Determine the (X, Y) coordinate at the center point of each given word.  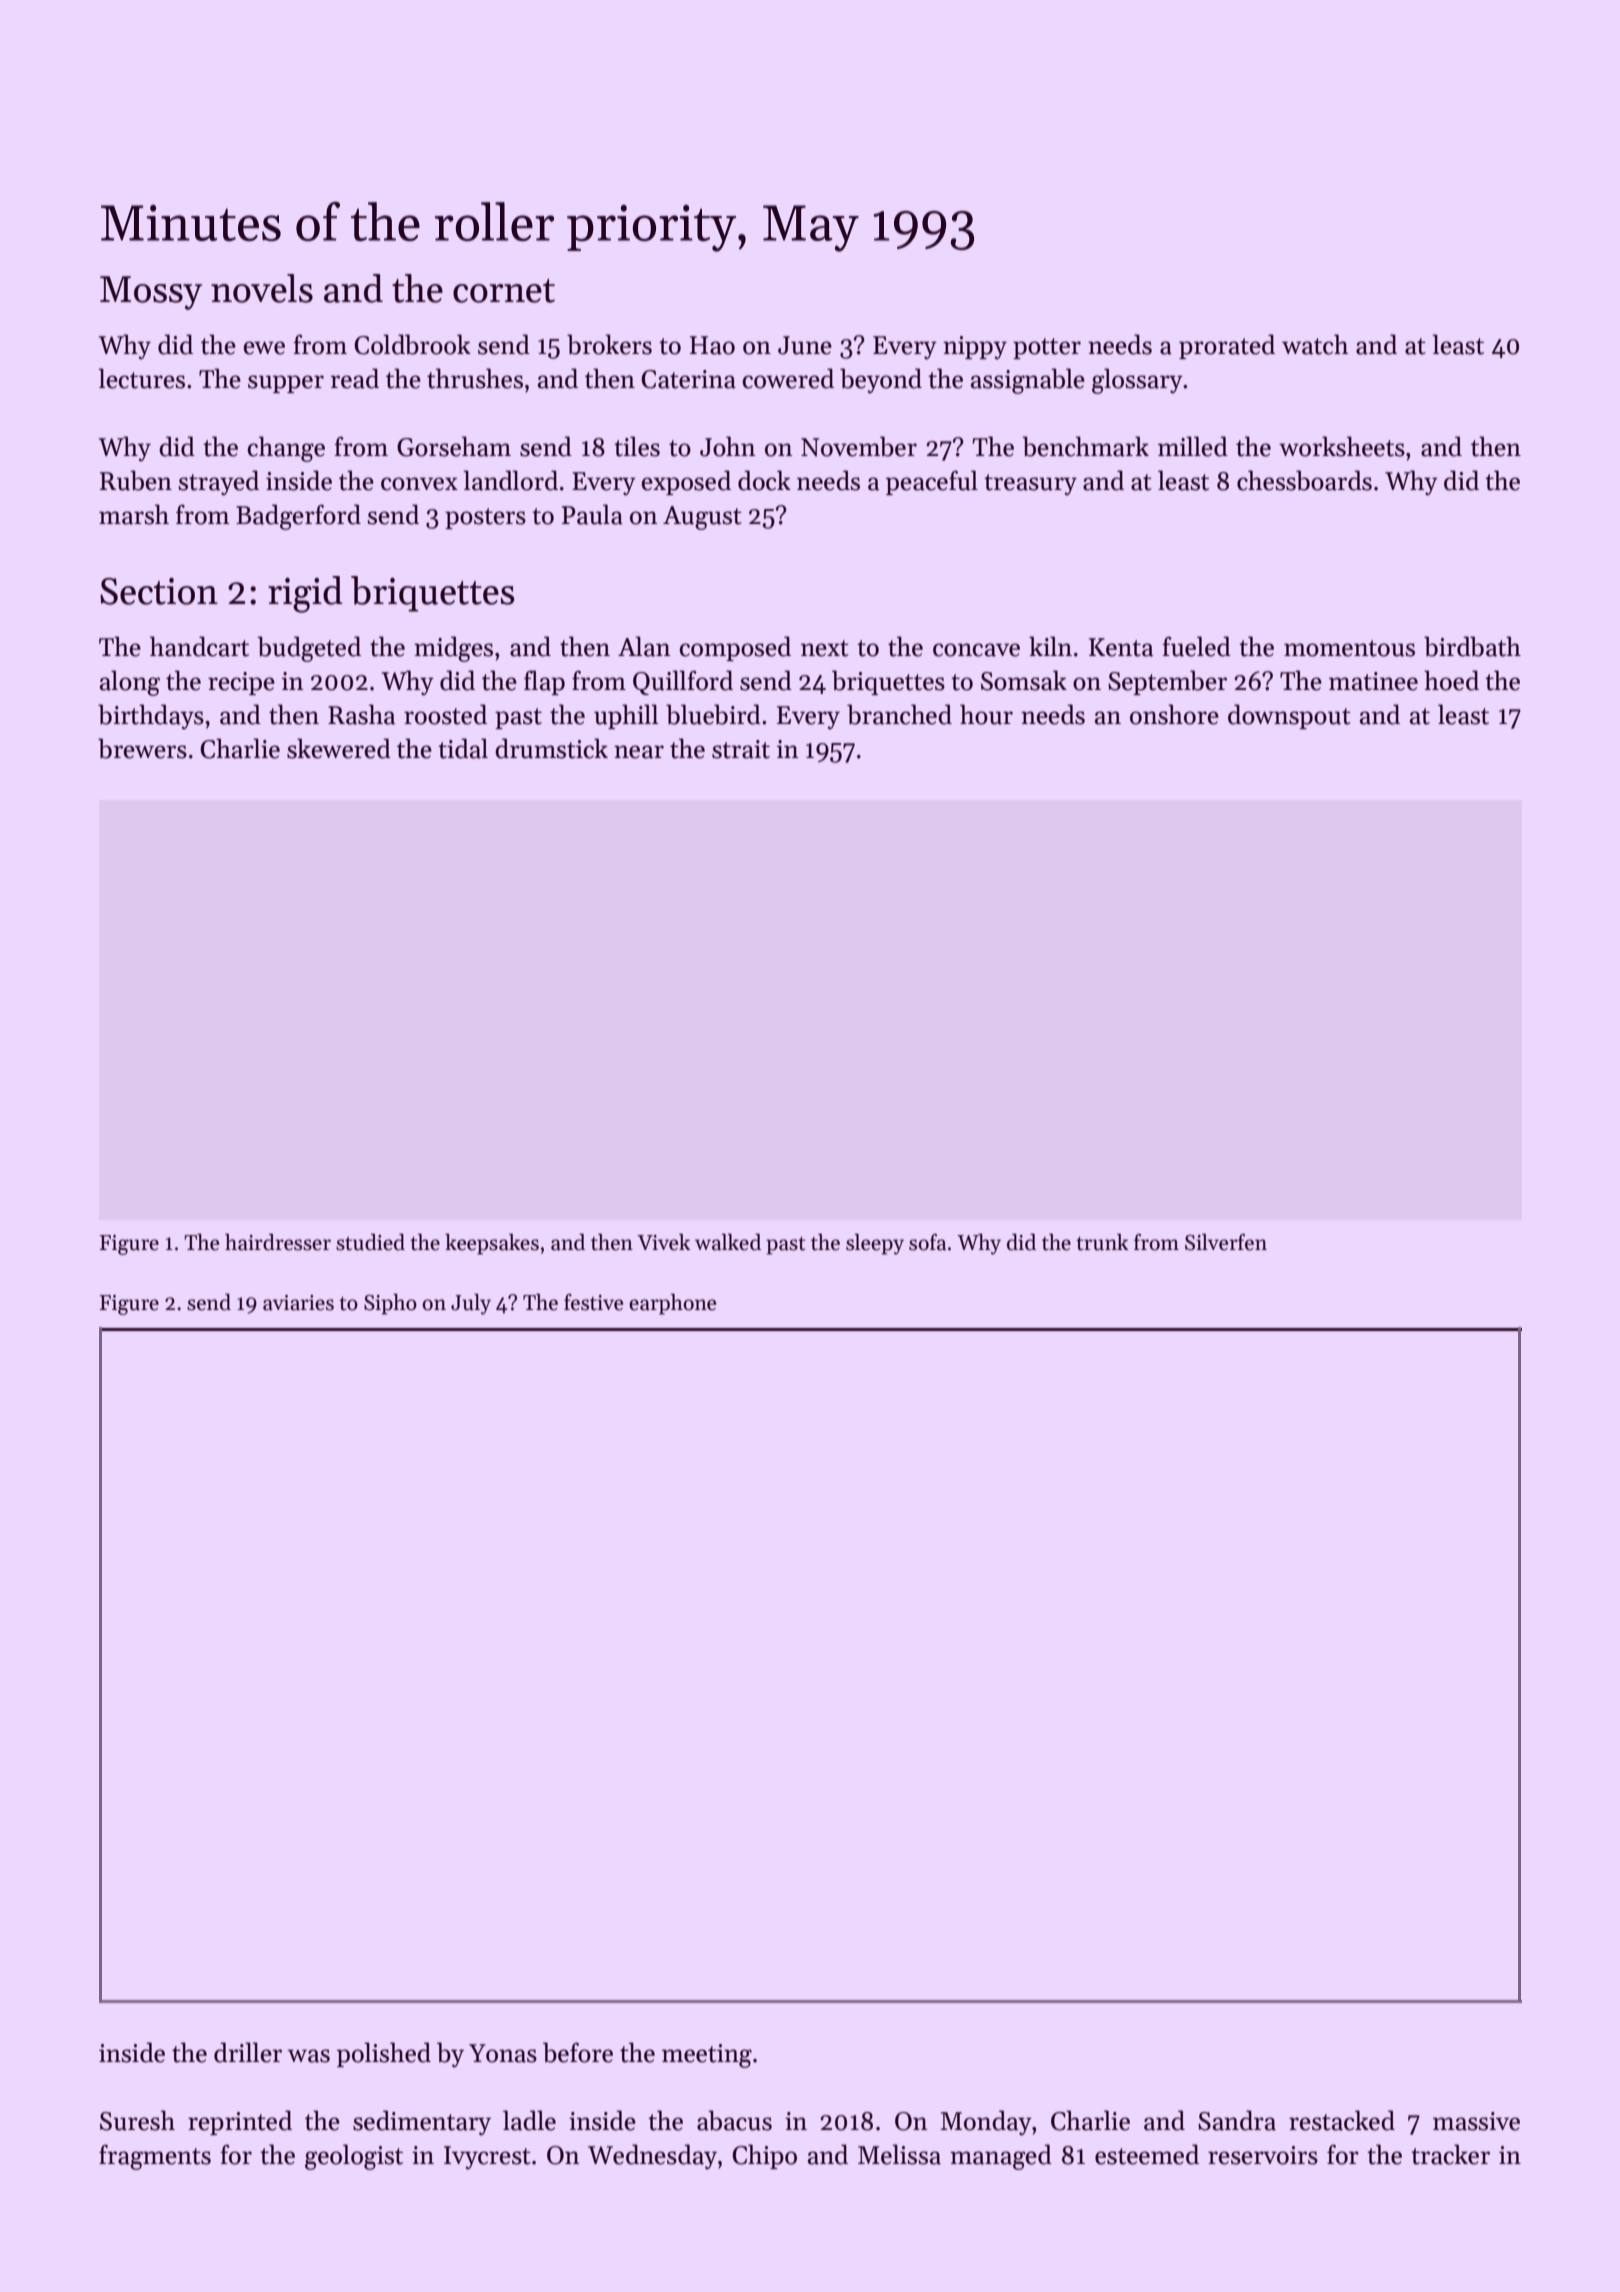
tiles (637, 446)
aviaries (298, 1303)
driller (248, 2052)
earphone (672, 1304)
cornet (504, 291)
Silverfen (1226, 1242)
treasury (1030, 484)
